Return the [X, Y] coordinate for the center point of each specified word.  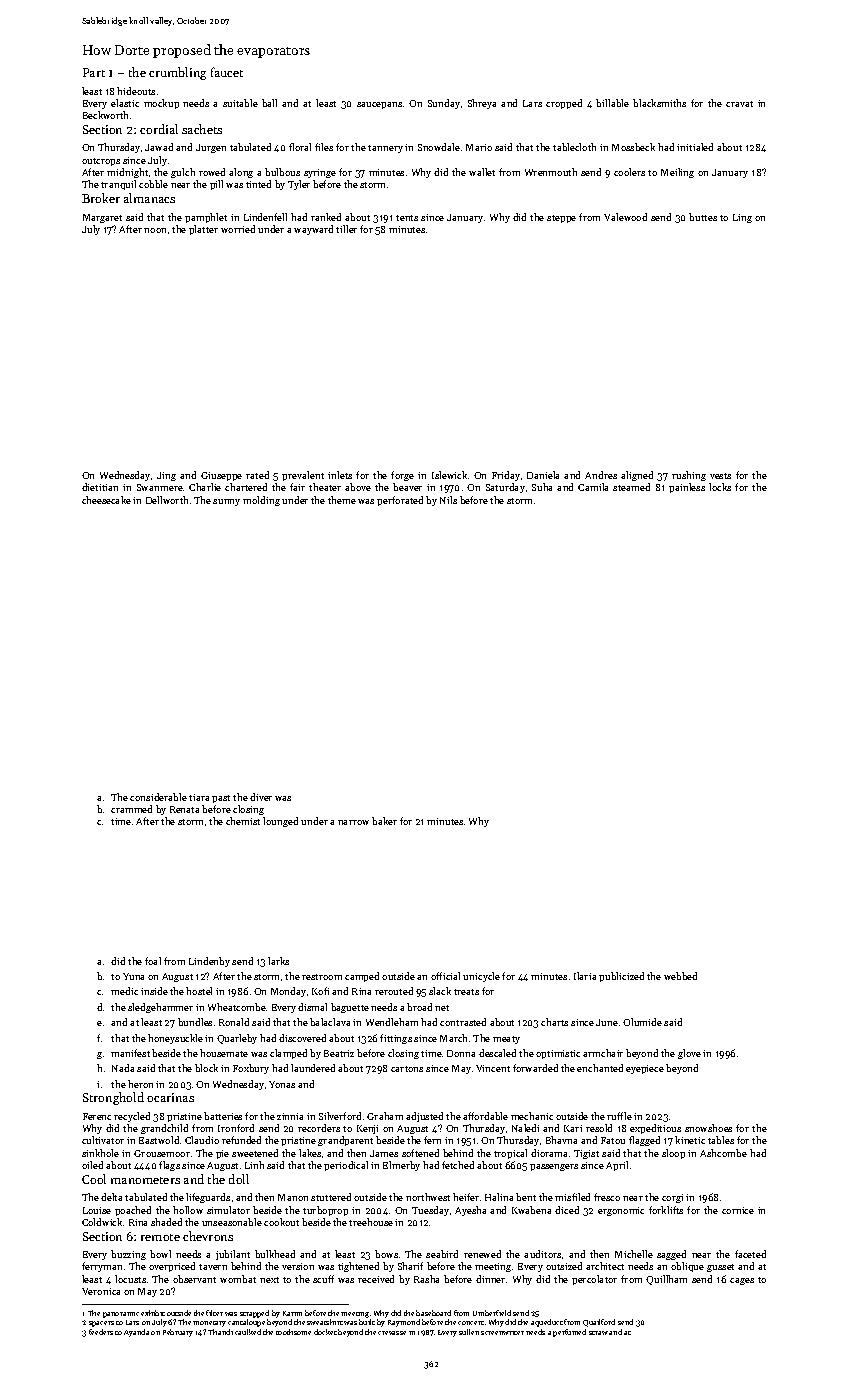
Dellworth [167, 500]
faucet [227, 72]
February [178, 1333]
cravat [739, 104]
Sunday [444, 104]
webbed [680, 976]
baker [384, 821]
